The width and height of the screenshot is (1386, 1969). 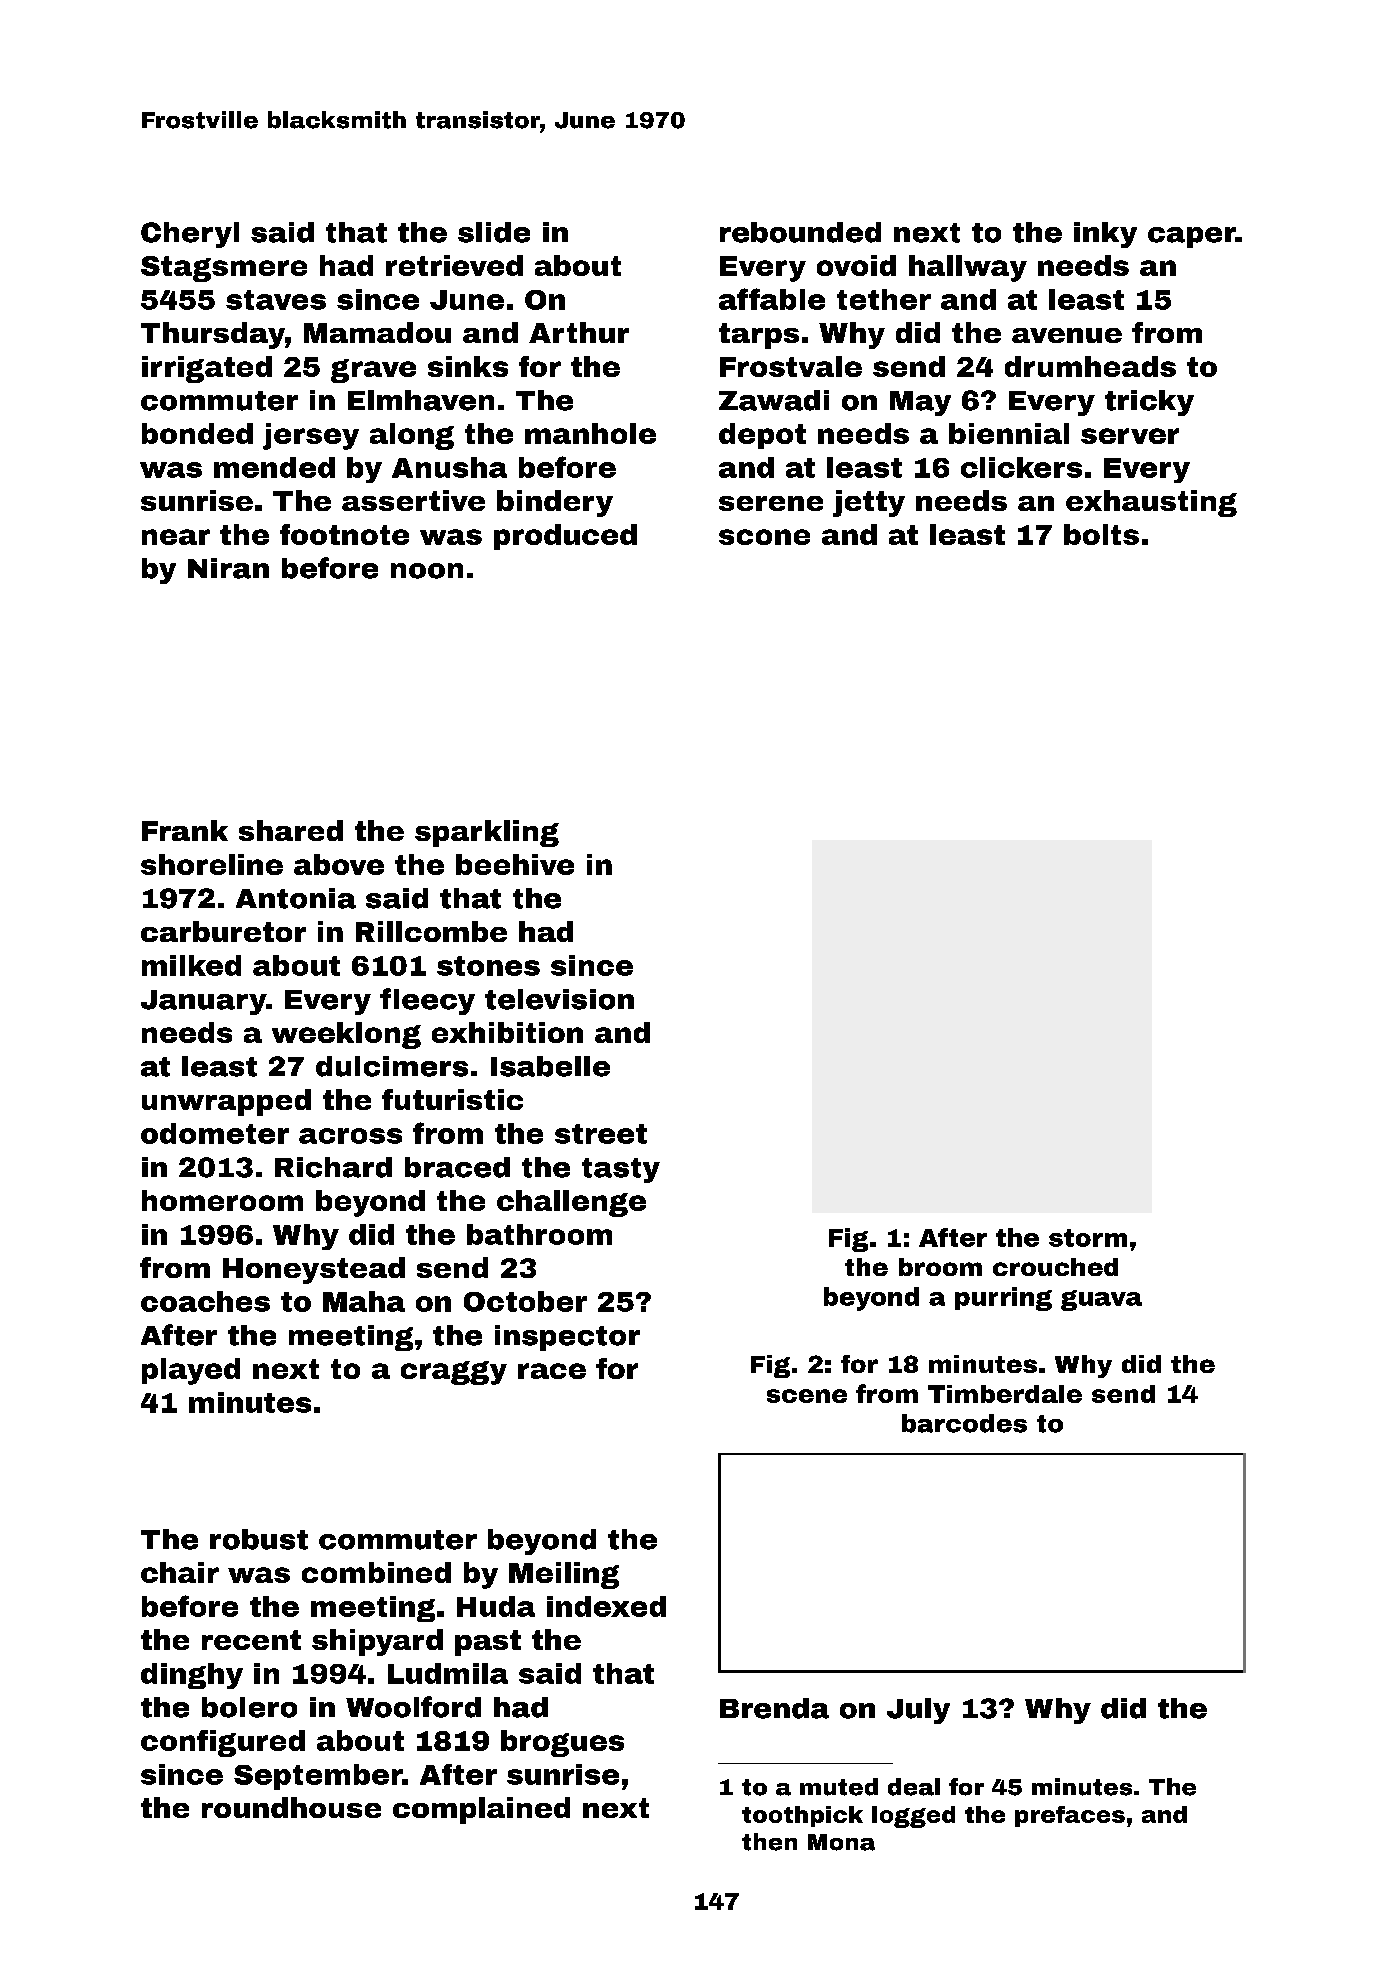 What do you see at coordinates (1088, 1238) in the screenshot?
I see `storm` at bounding box center [1088, 1238].
